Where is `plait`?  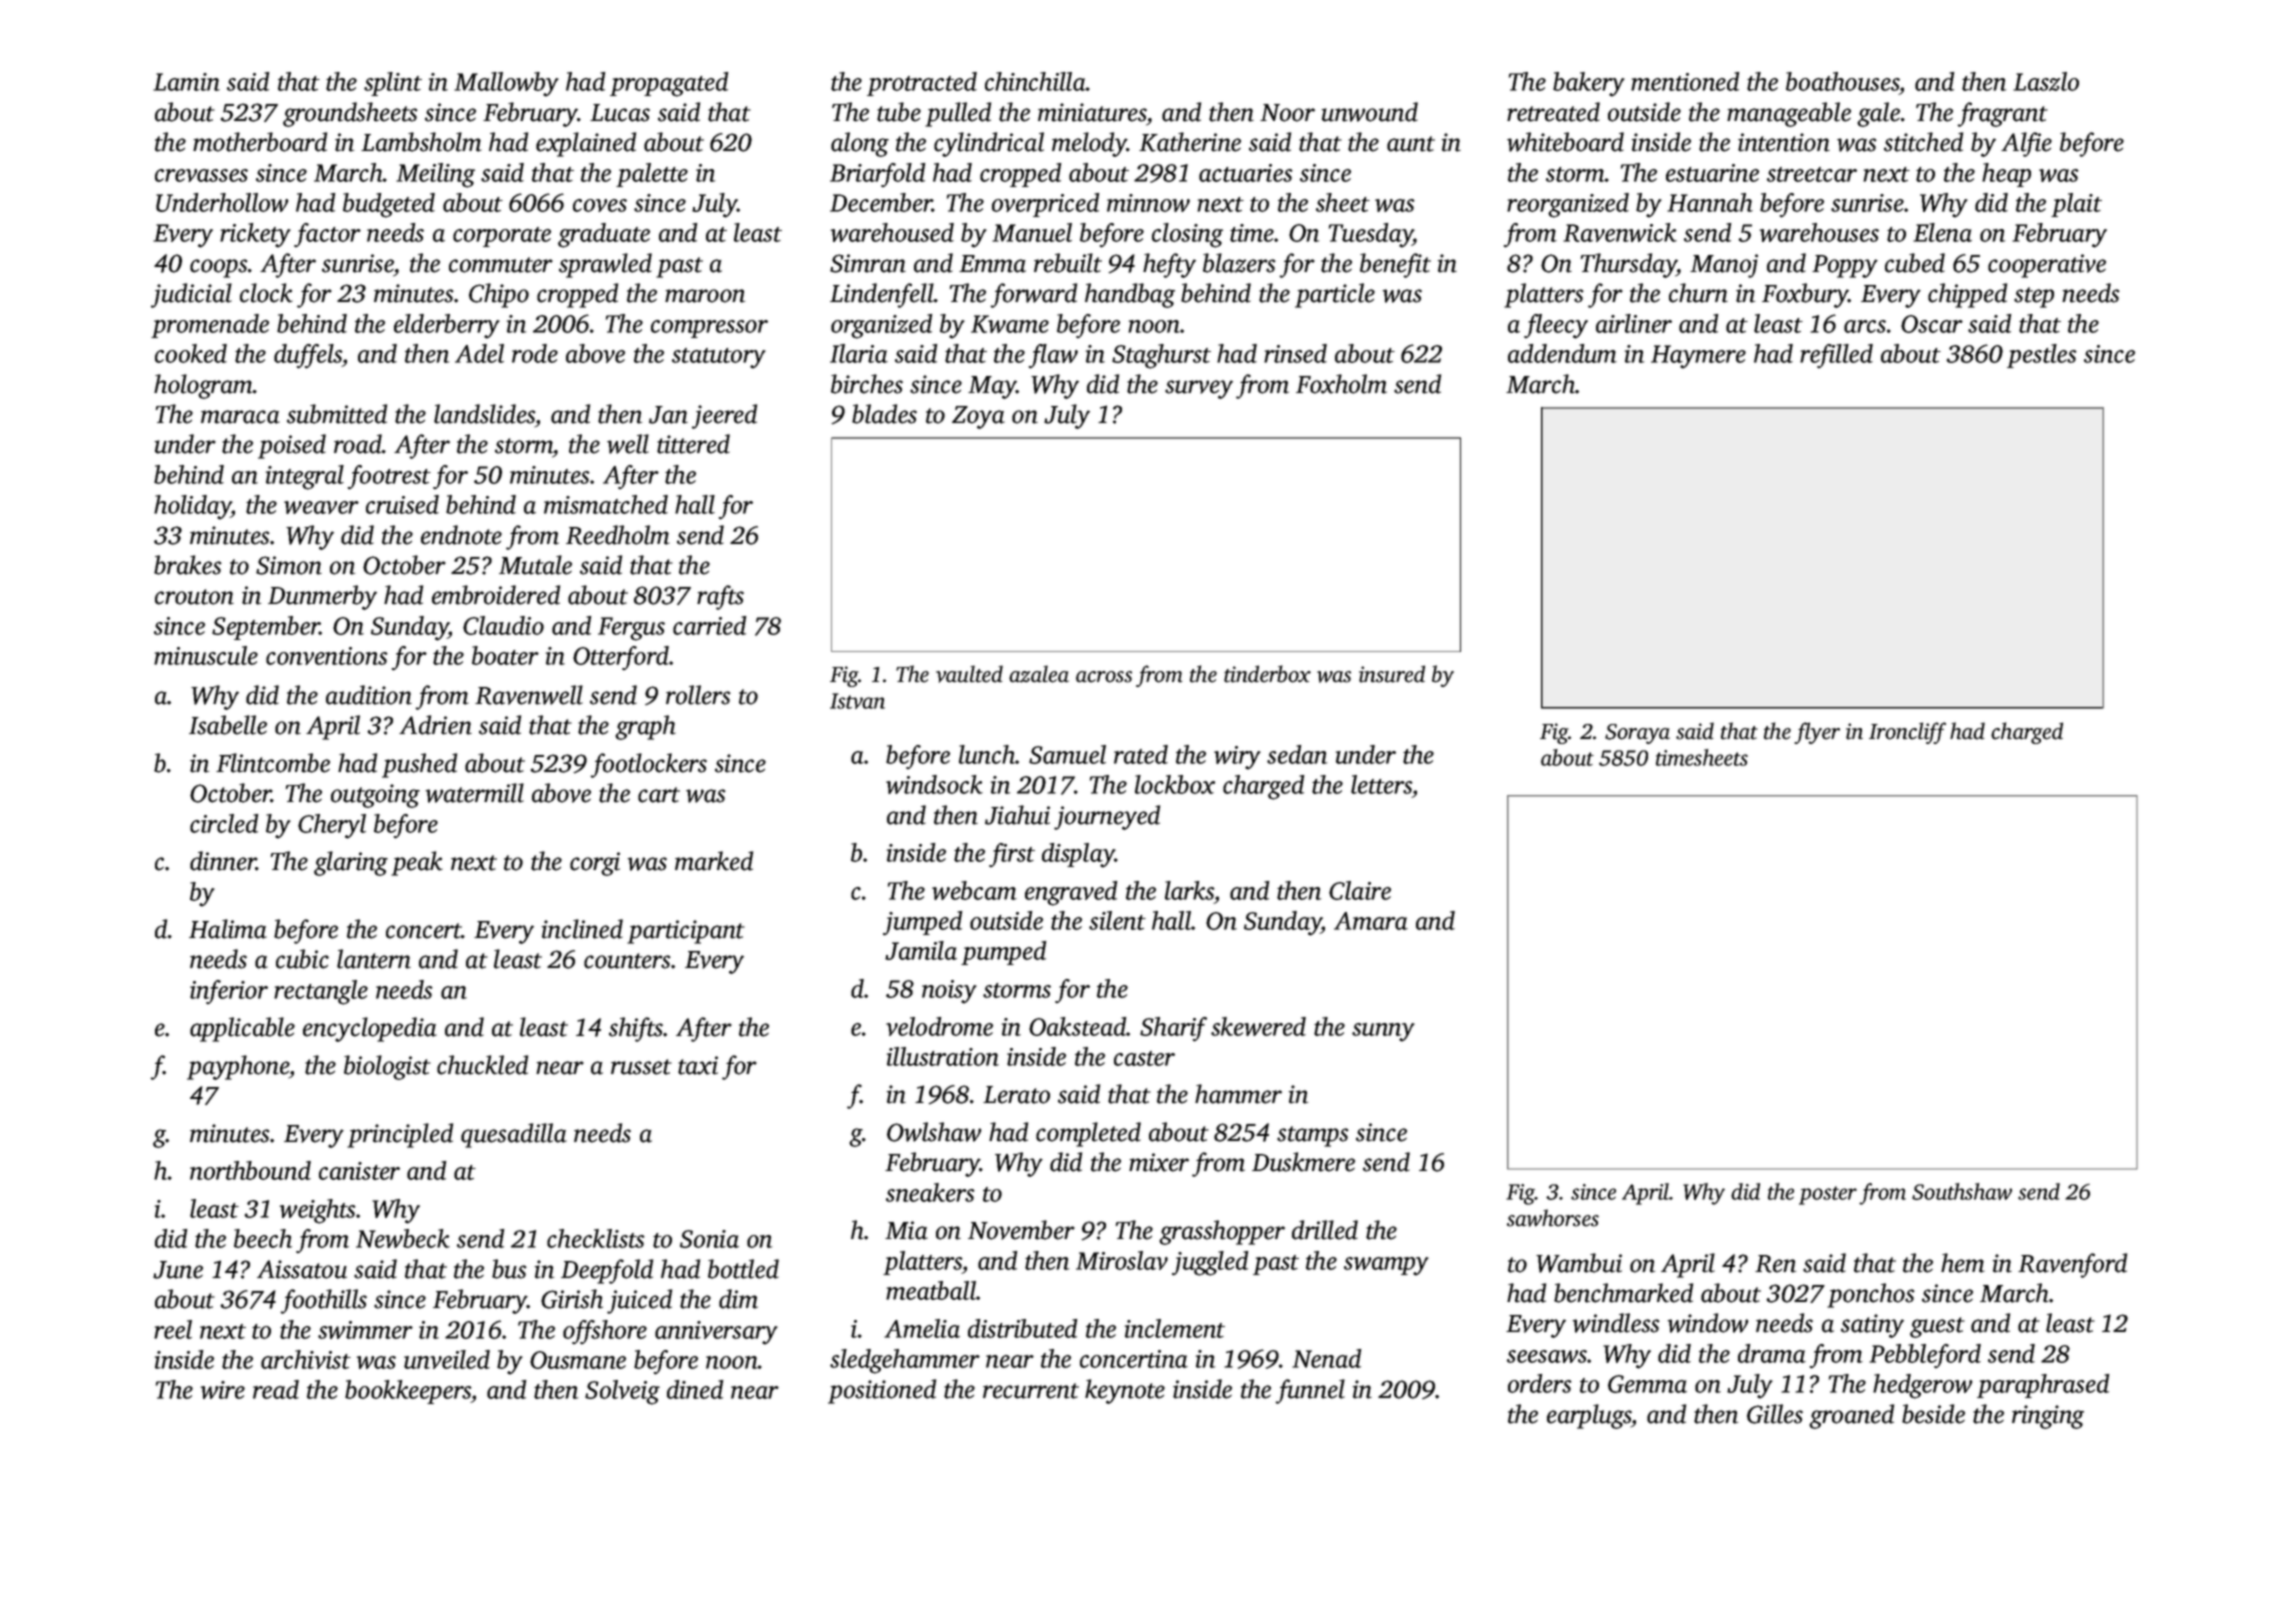
plait is located at coordinates (2076, 205).
